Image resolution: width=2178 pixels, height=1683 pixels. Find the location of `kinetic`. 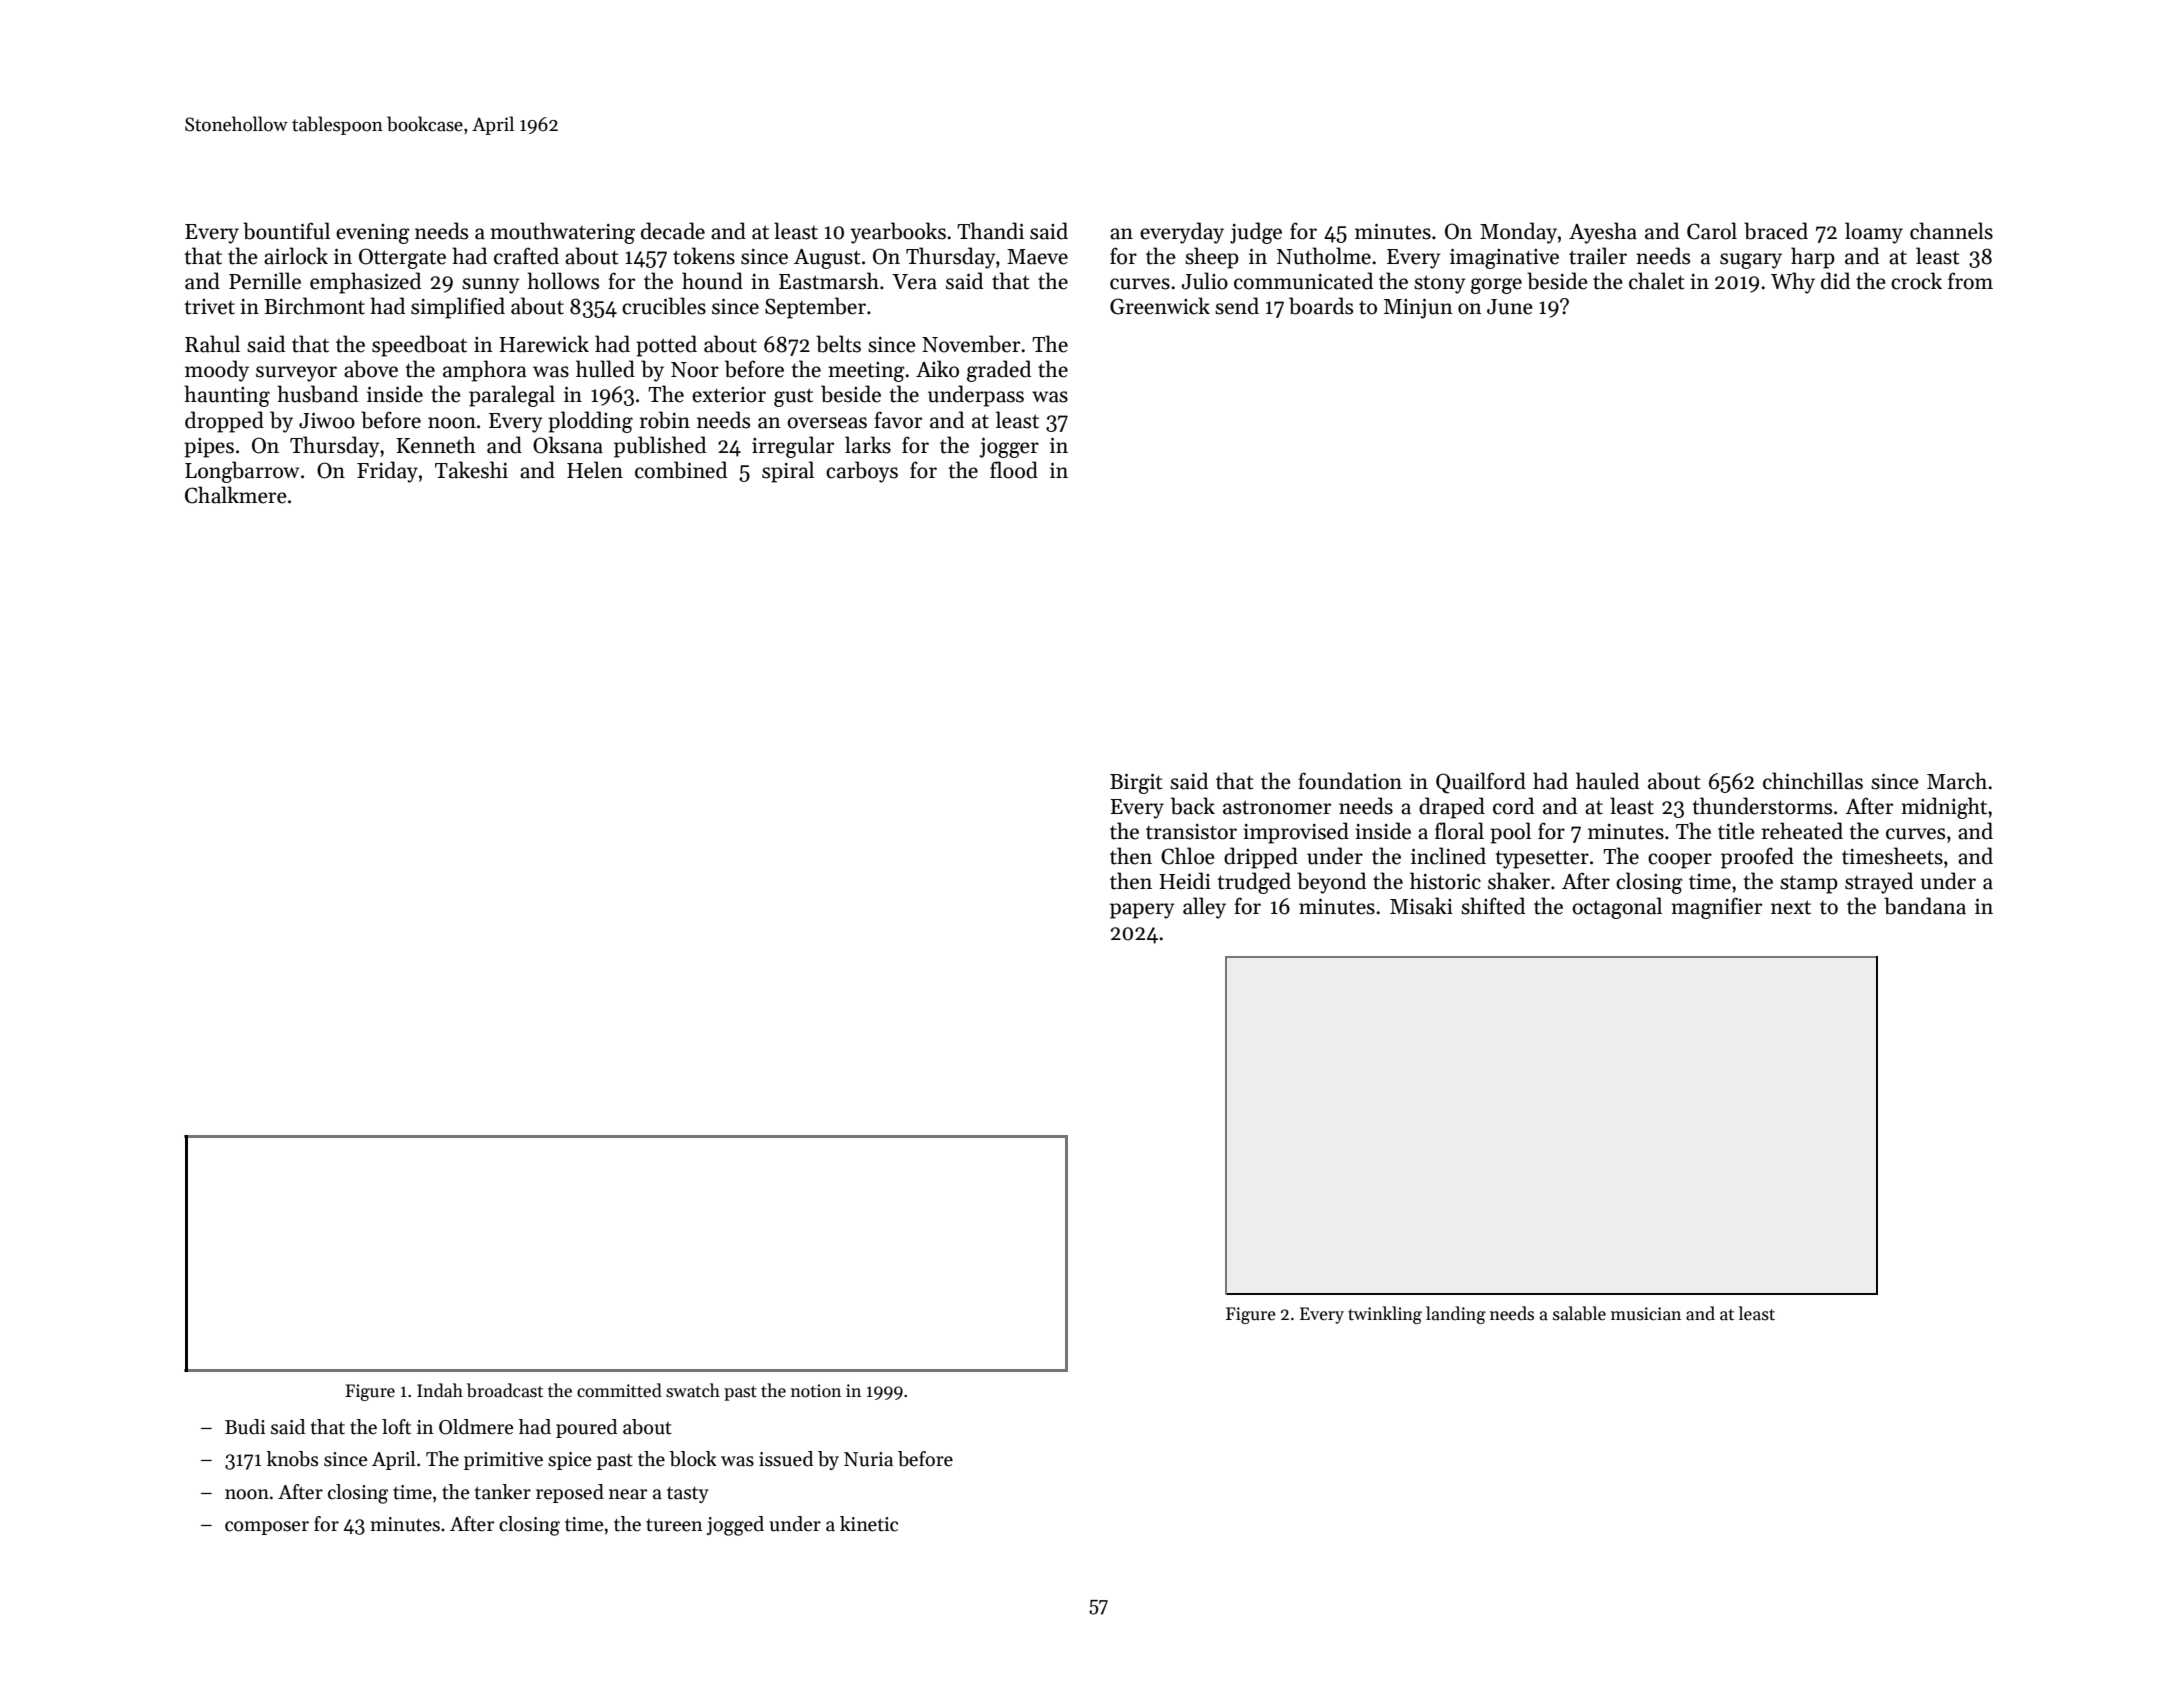

kinetic is located at coordinates (869, 1524).
